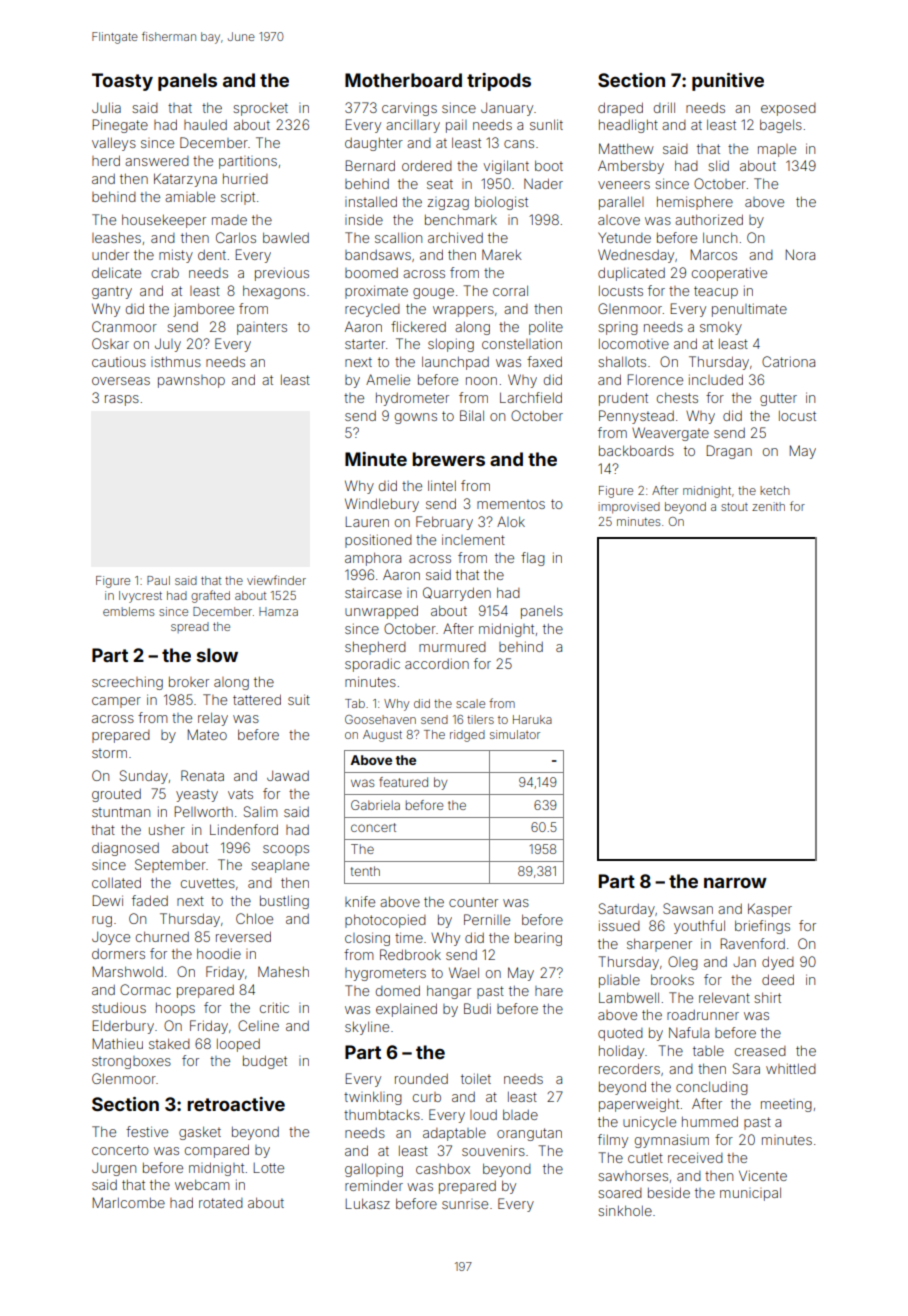  Describe the element at coordinates (388, 379) in the screenshot. I see `Amelie` at that location.
